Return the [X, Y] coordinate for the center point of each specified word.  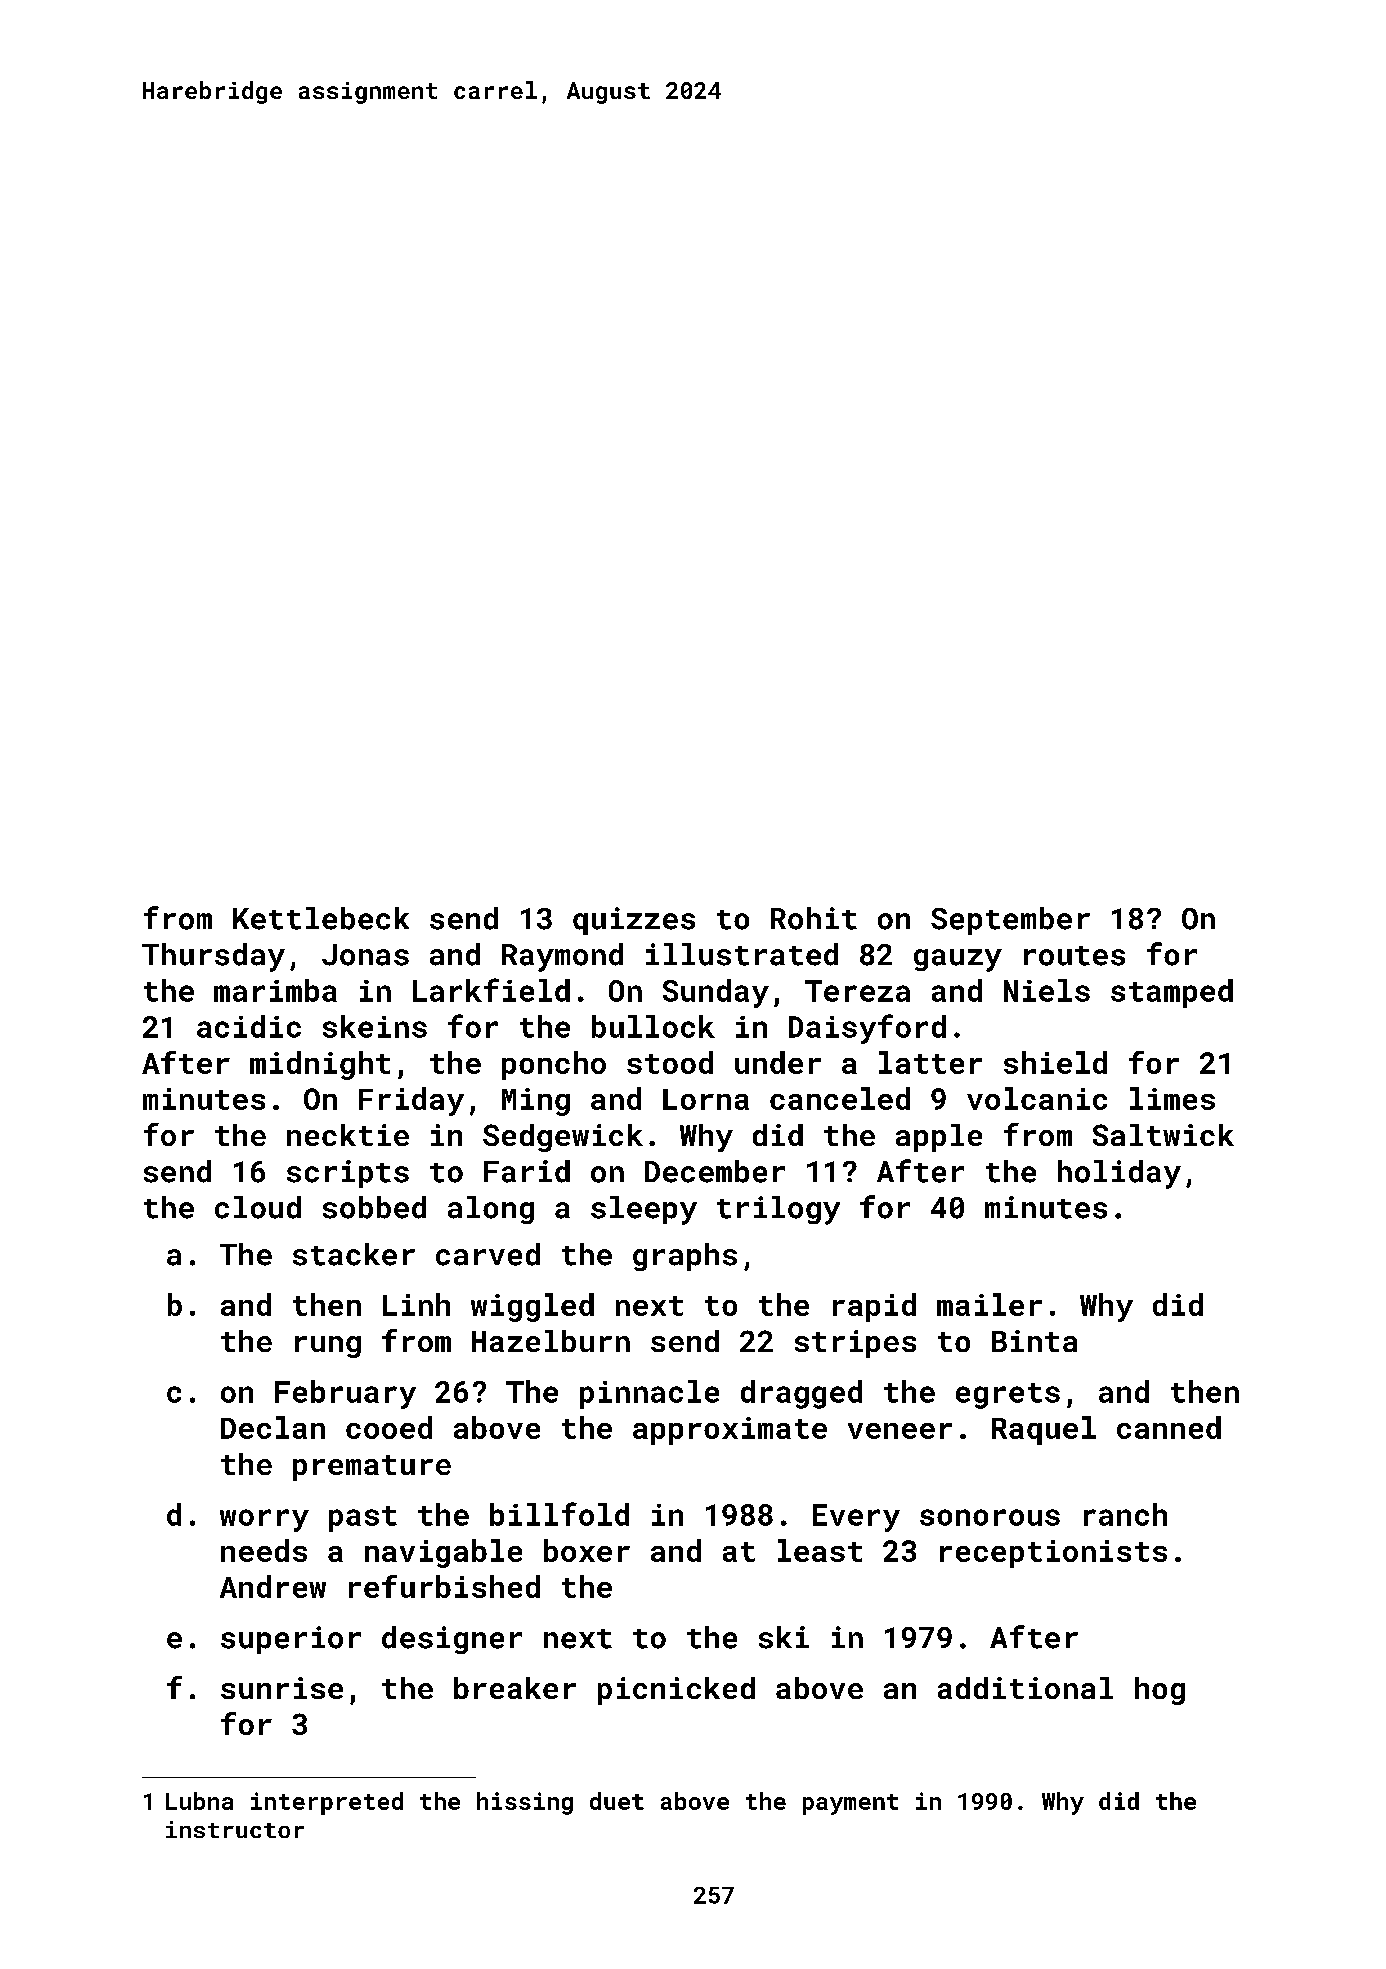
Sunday [716, 993]
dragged [801, 1394]
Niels [1047, 990]
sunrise [282, 1688]
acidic [249, 1026]
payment [850, 1804]
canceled [840, 1098]
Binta [1034, 1341]
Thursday [213, 957]
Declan [273, 1427]
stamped [1172, 993]
